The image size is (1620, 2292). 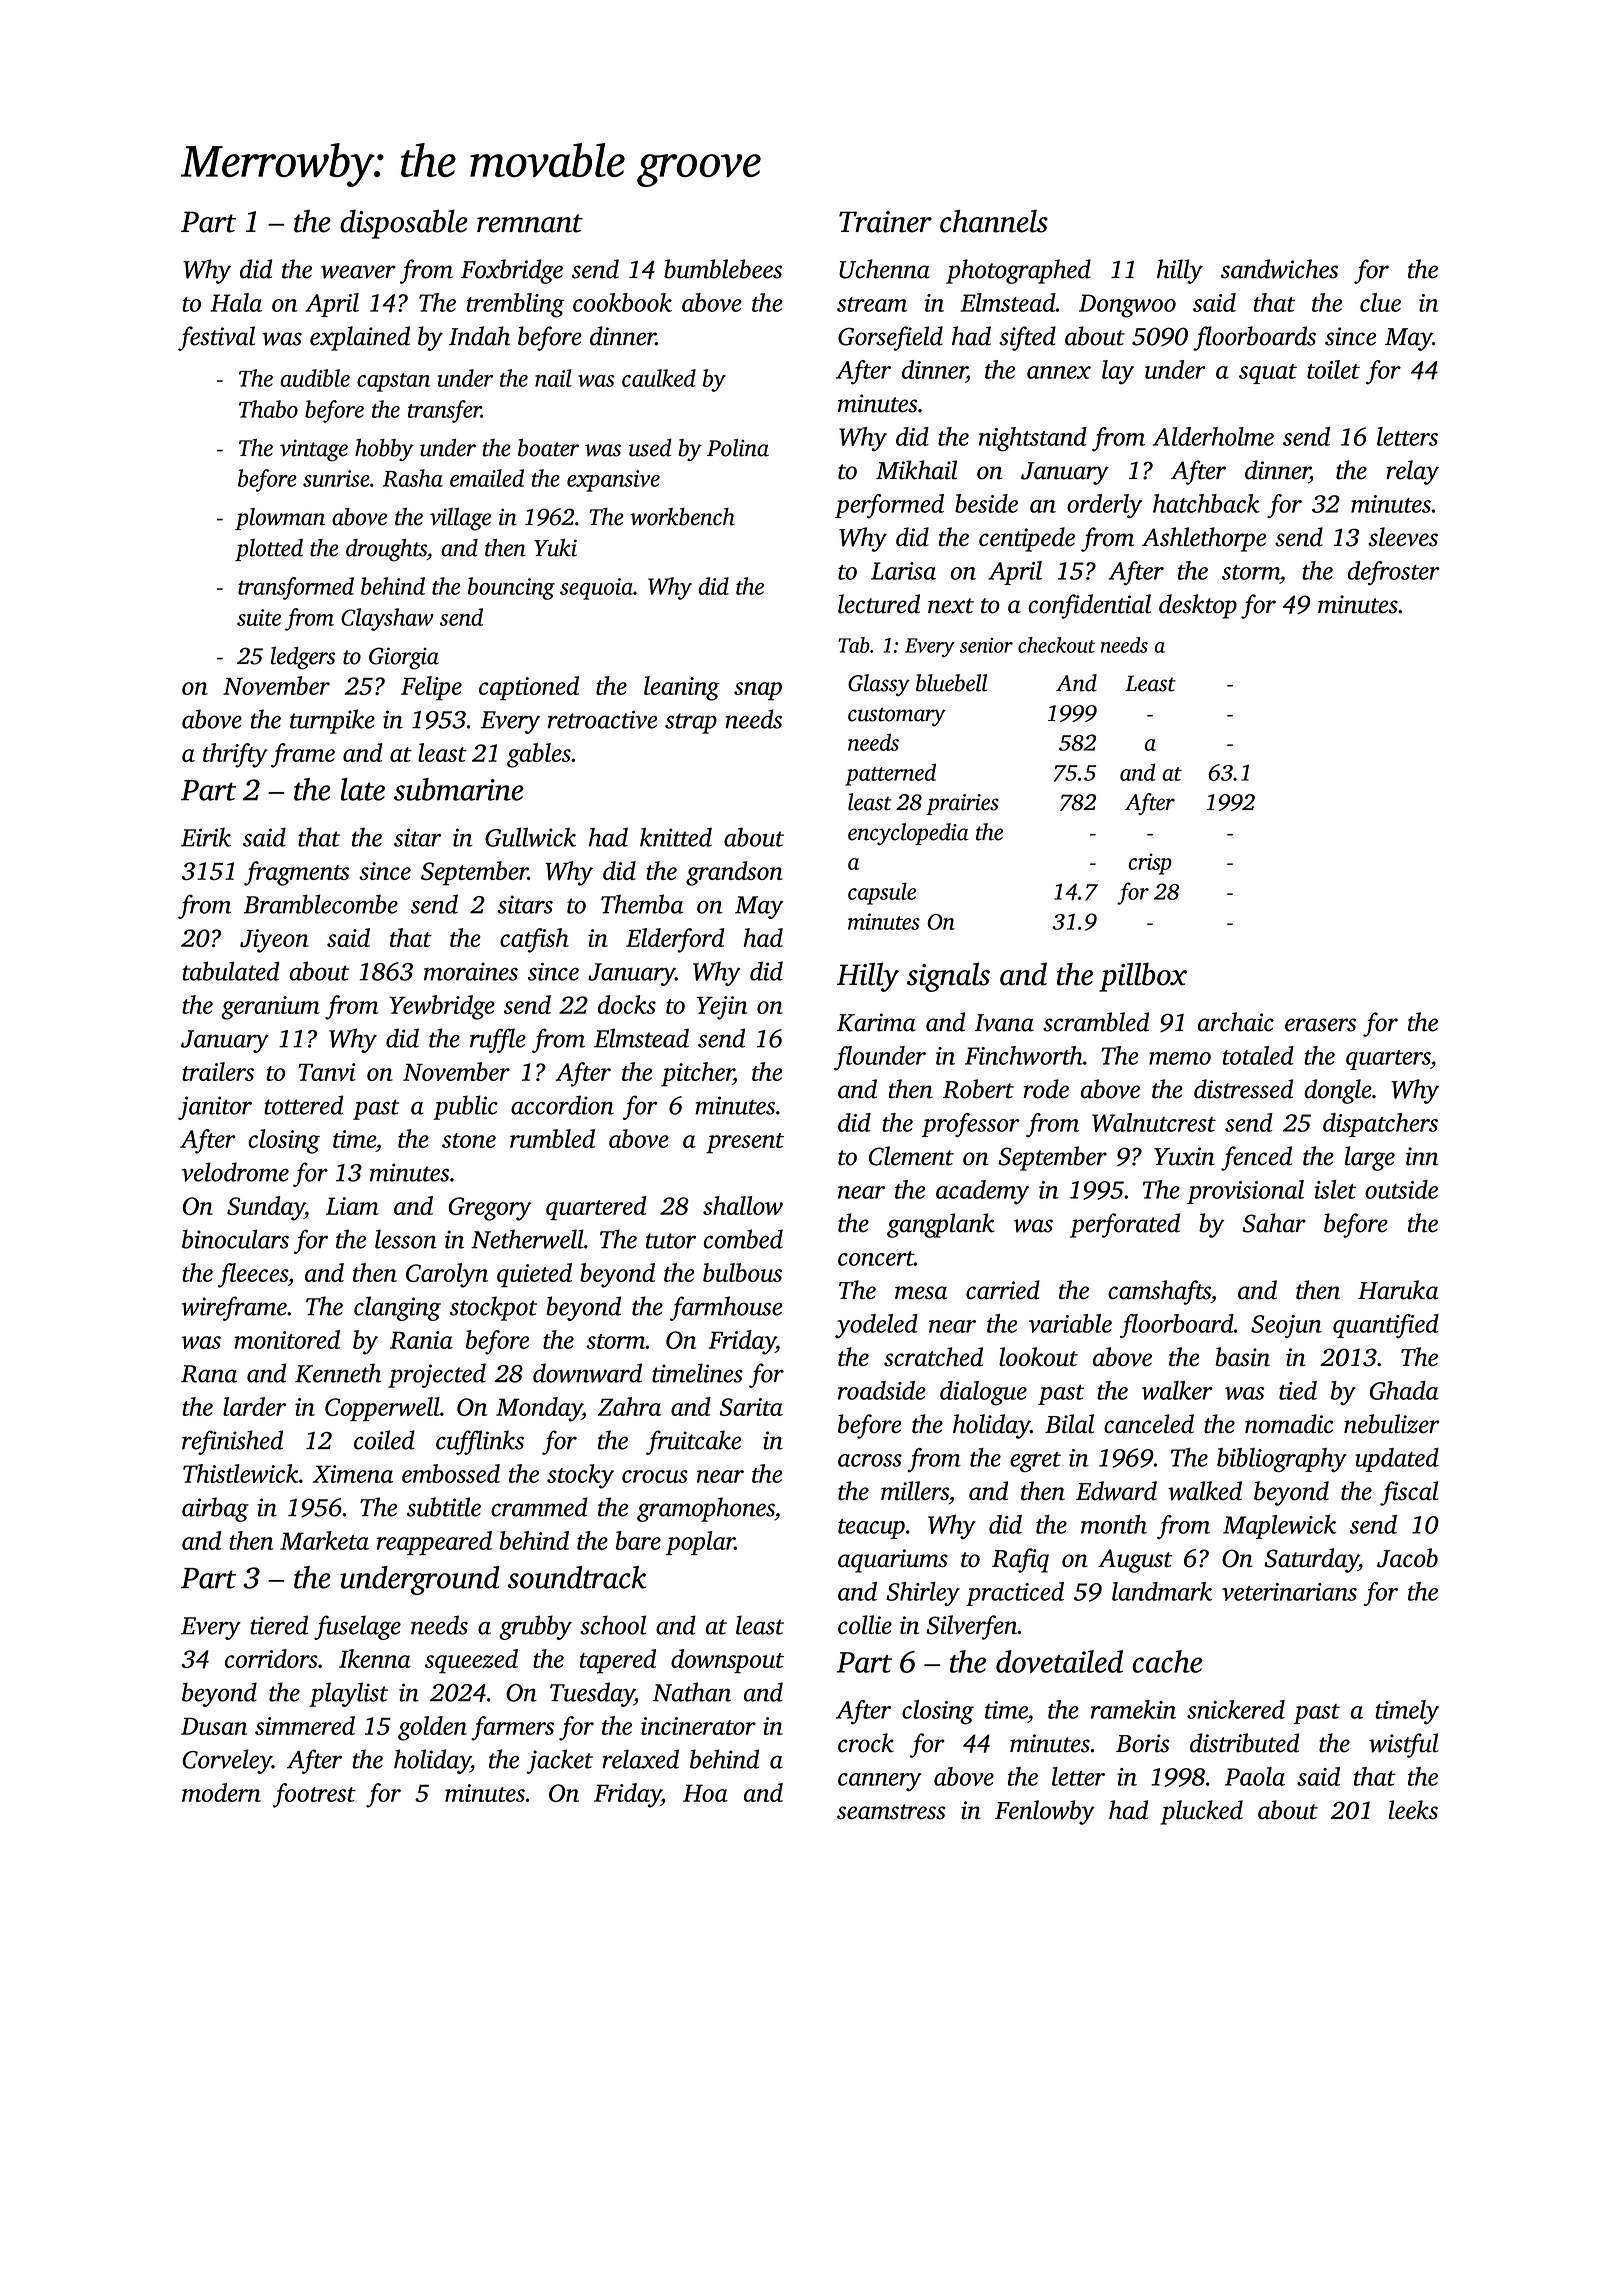 I want to click on Alderholme, so click(x=1213, y=436).
